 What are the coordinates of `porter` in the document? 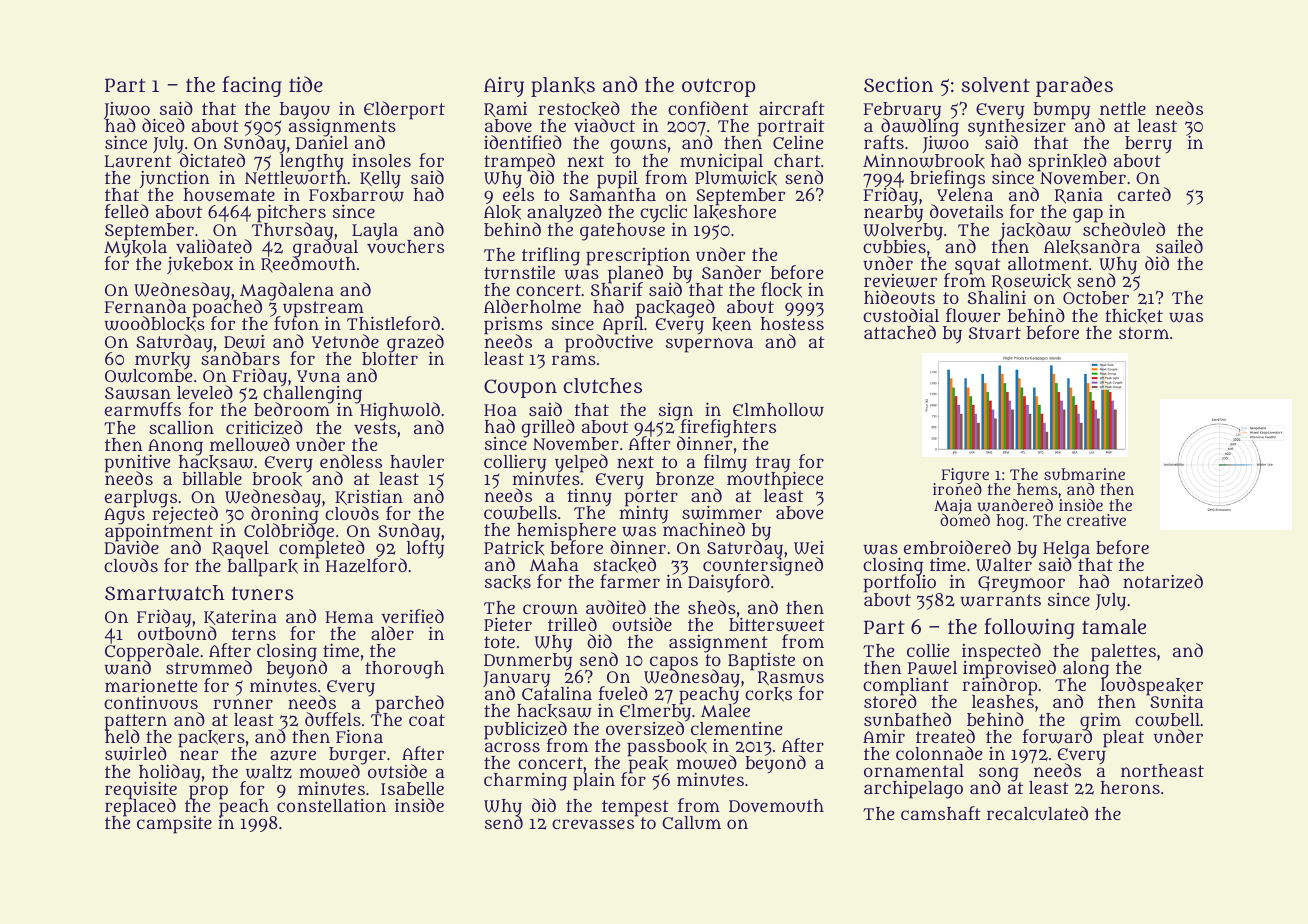 It's located at (651, 498).
